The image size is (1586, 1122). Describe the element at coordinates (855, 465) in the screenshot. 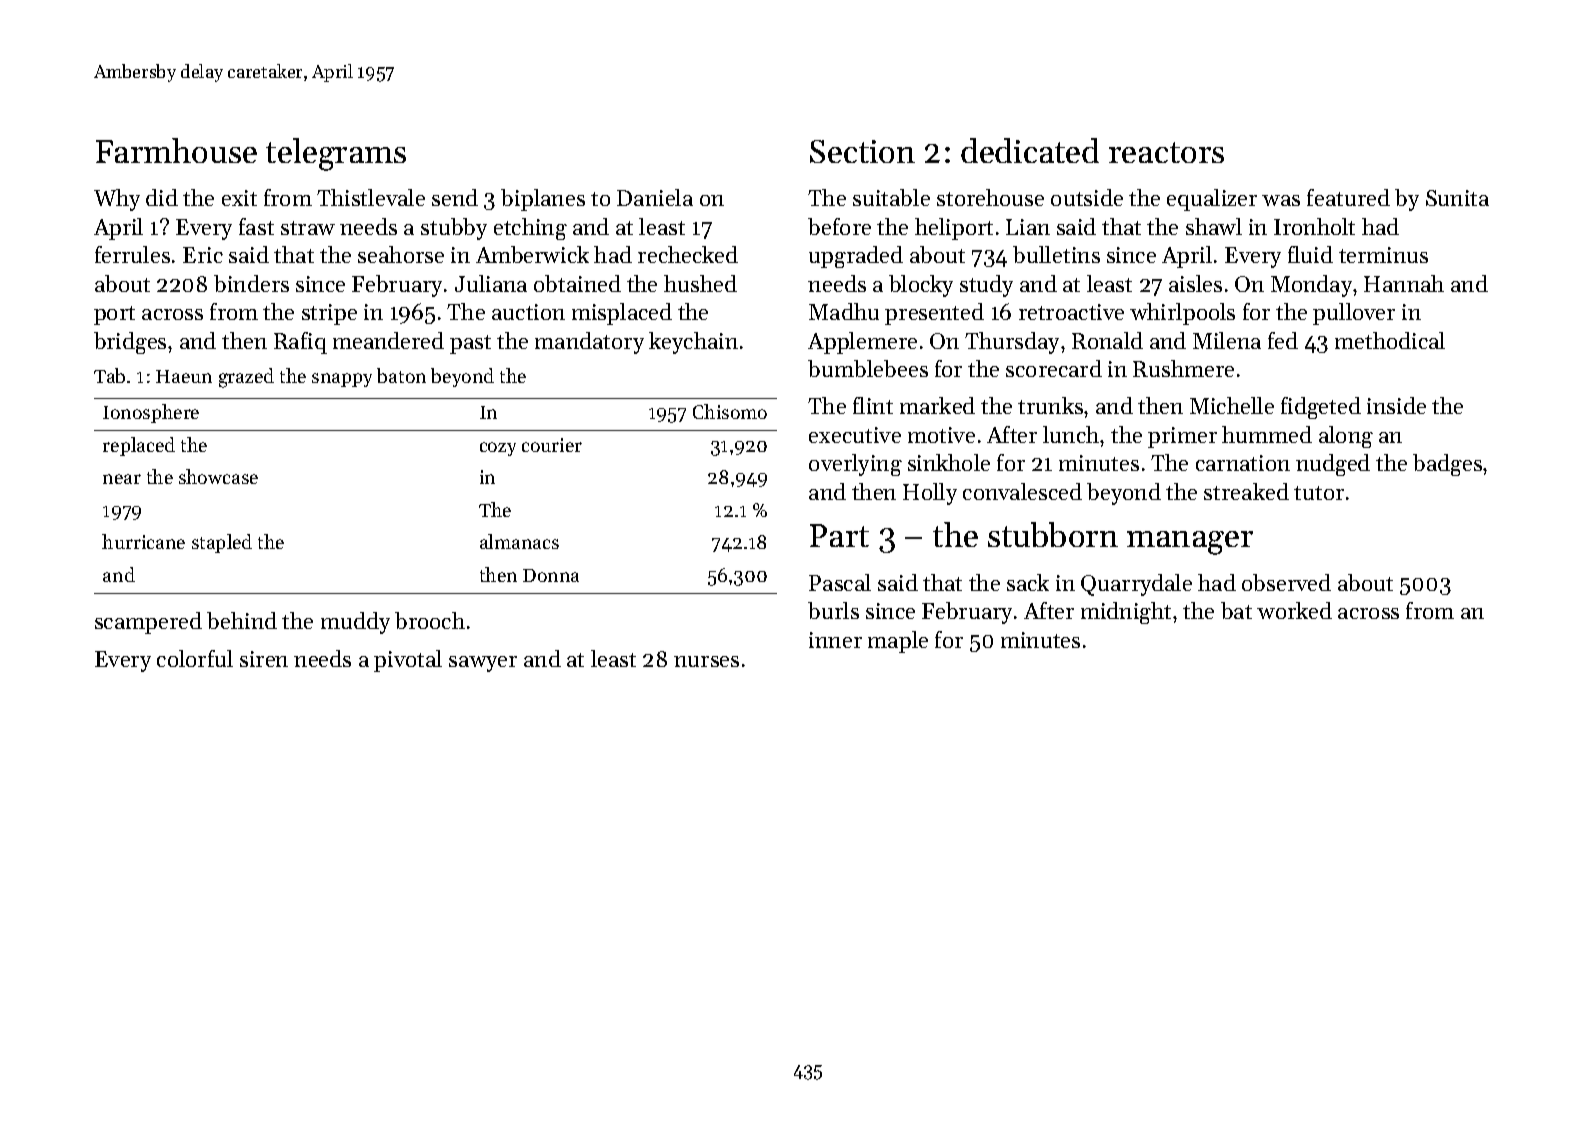

I see `overlying` at that location.
